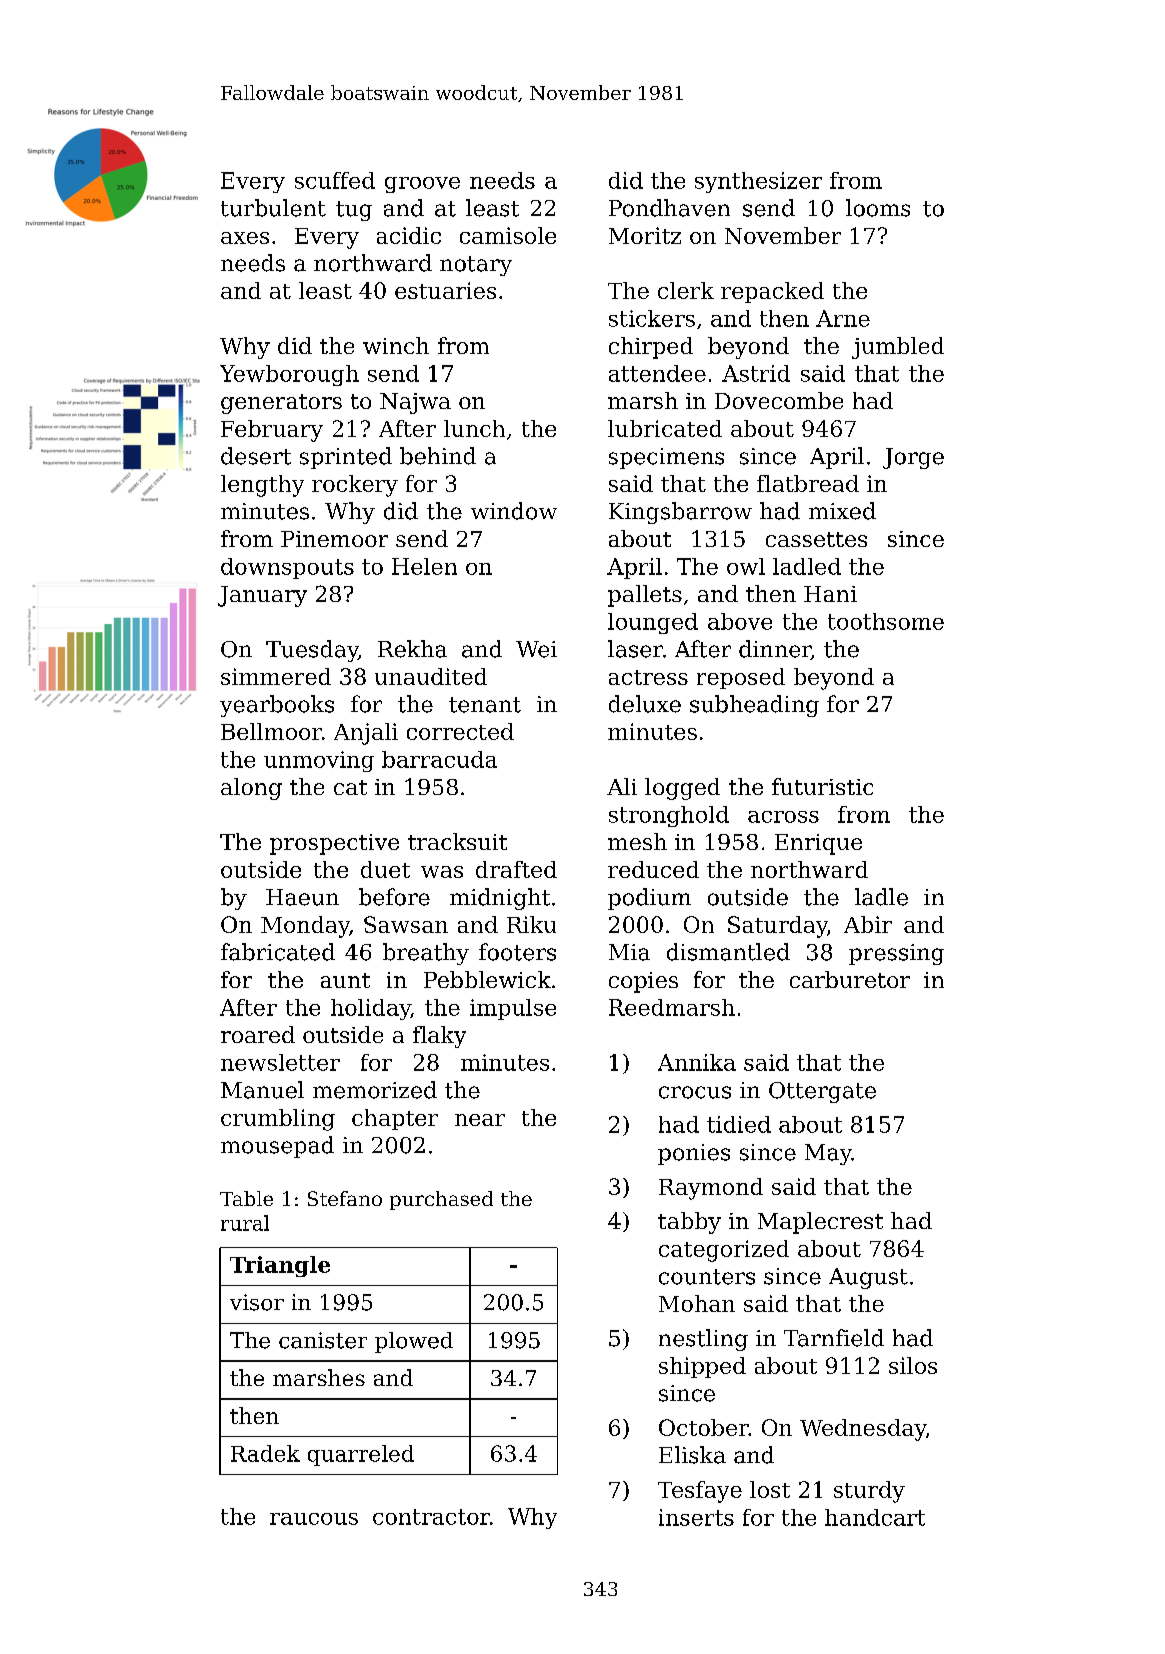 The width and height of the screenshot is (1165, 1654). What do you see at coordinates (653, 869) in the screenshot?
I see `reduced` at bounding box center [653, 869].
